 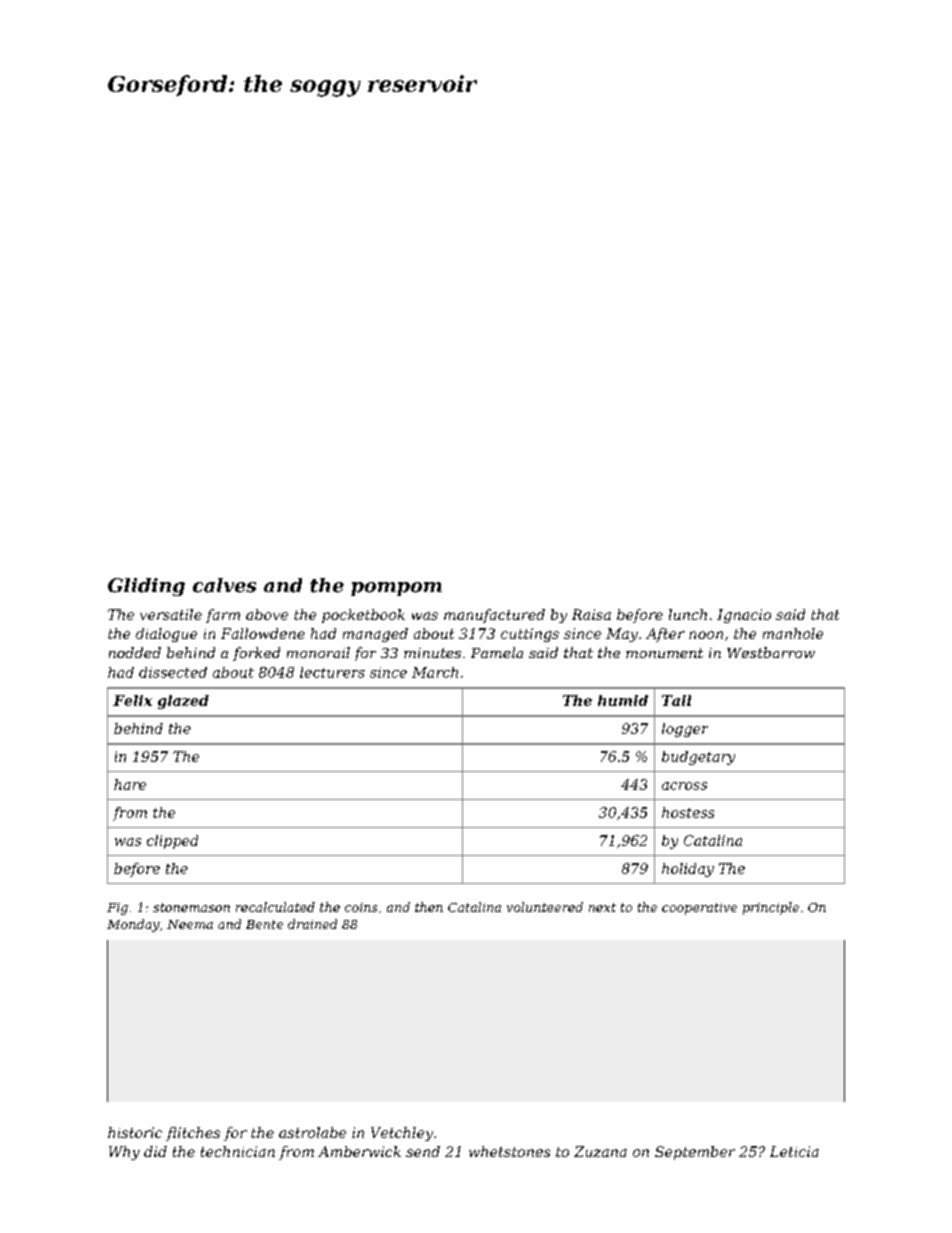 What do you see at coordinates (623, 700) in the screenshot?
I see `humid` at bounding box center [623, 700].
